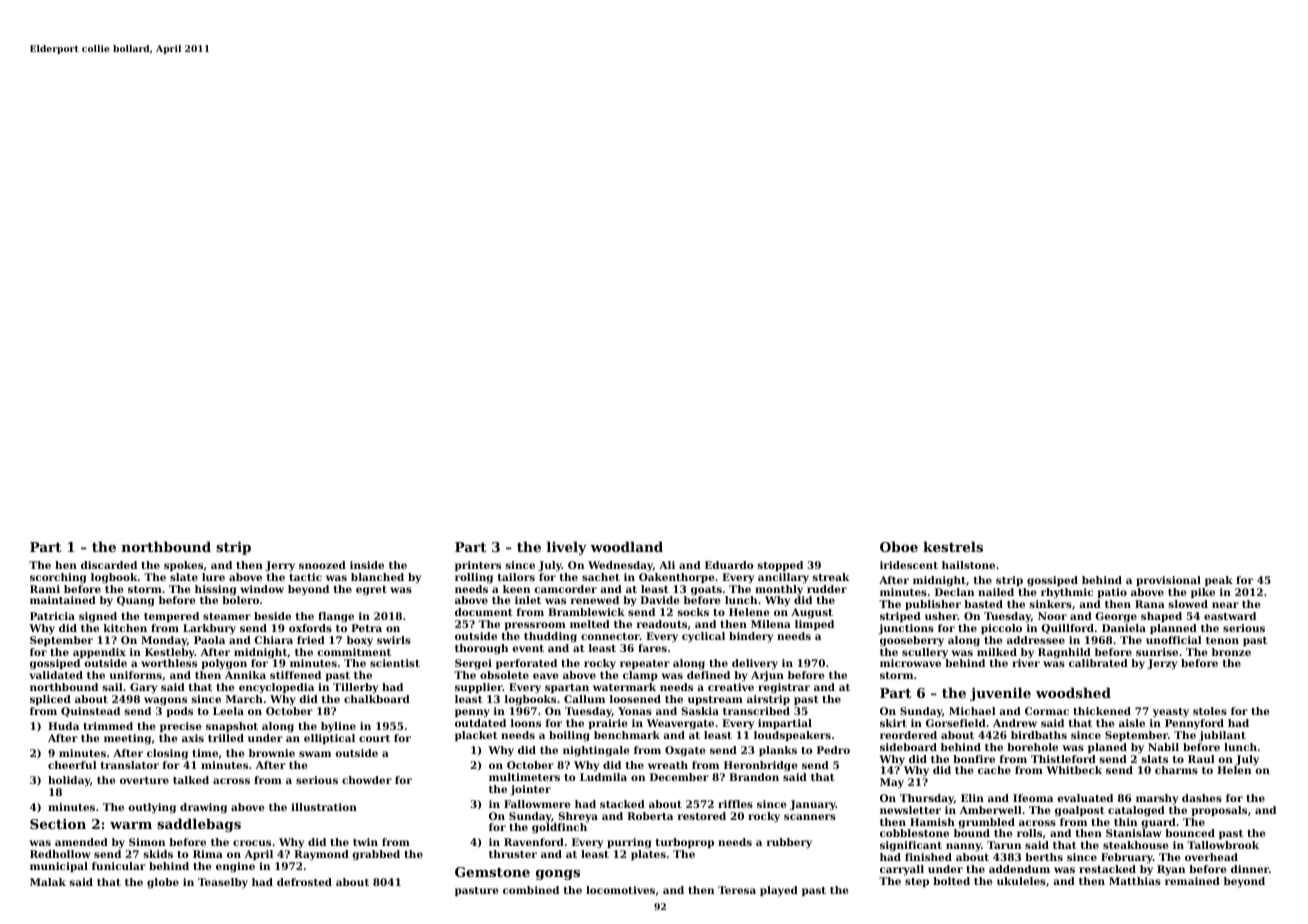 The image size is (1308, 924). Describe the element at coordinates (48, 882) in the page. I see `Malak` at that location.
